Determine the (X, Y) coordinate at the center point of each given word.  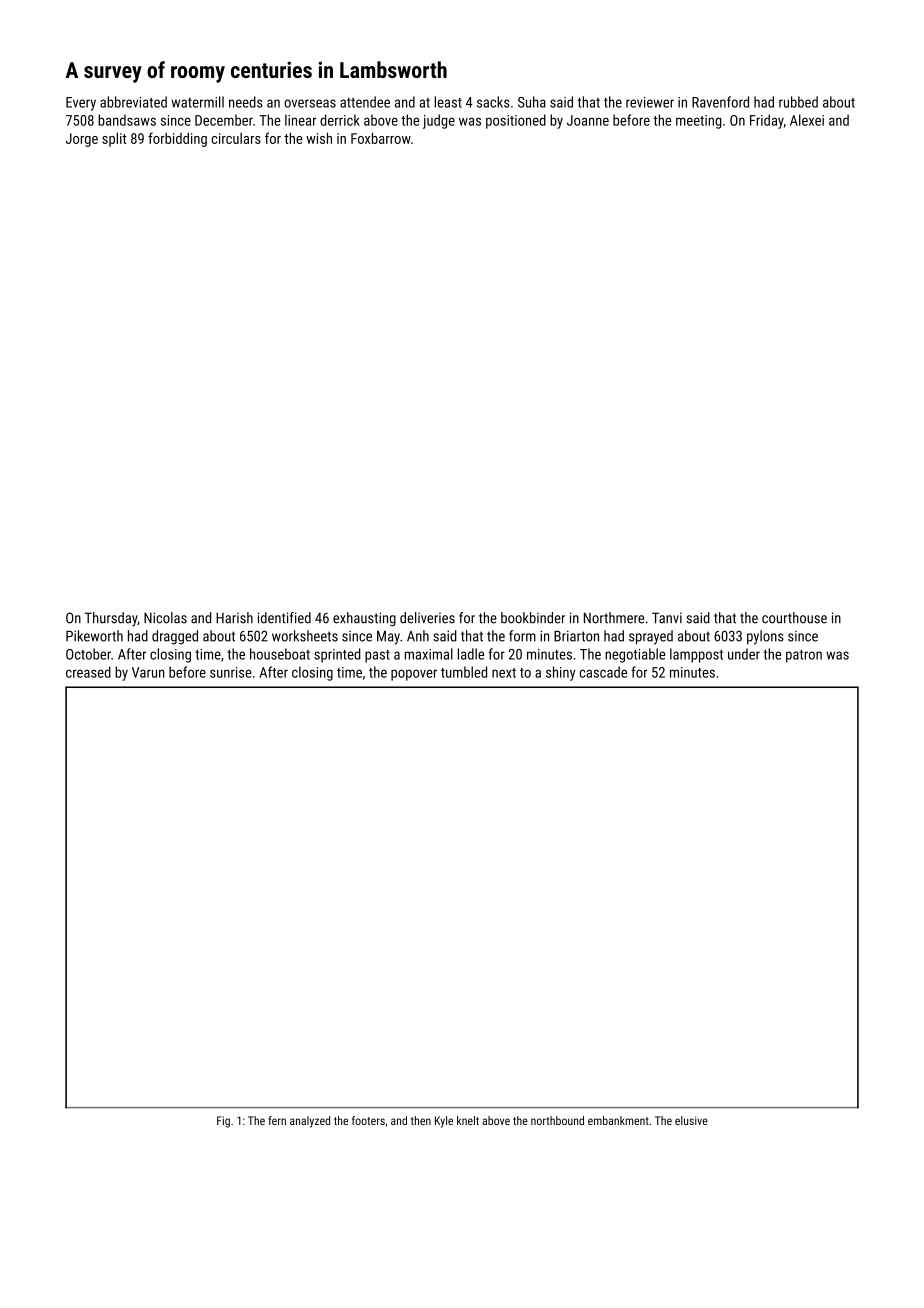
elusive (691, 1120)
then (421, 1120)
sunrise (231, 672)
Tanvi (667, 618)
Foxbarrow (381, 138)
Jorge (82, 140)
